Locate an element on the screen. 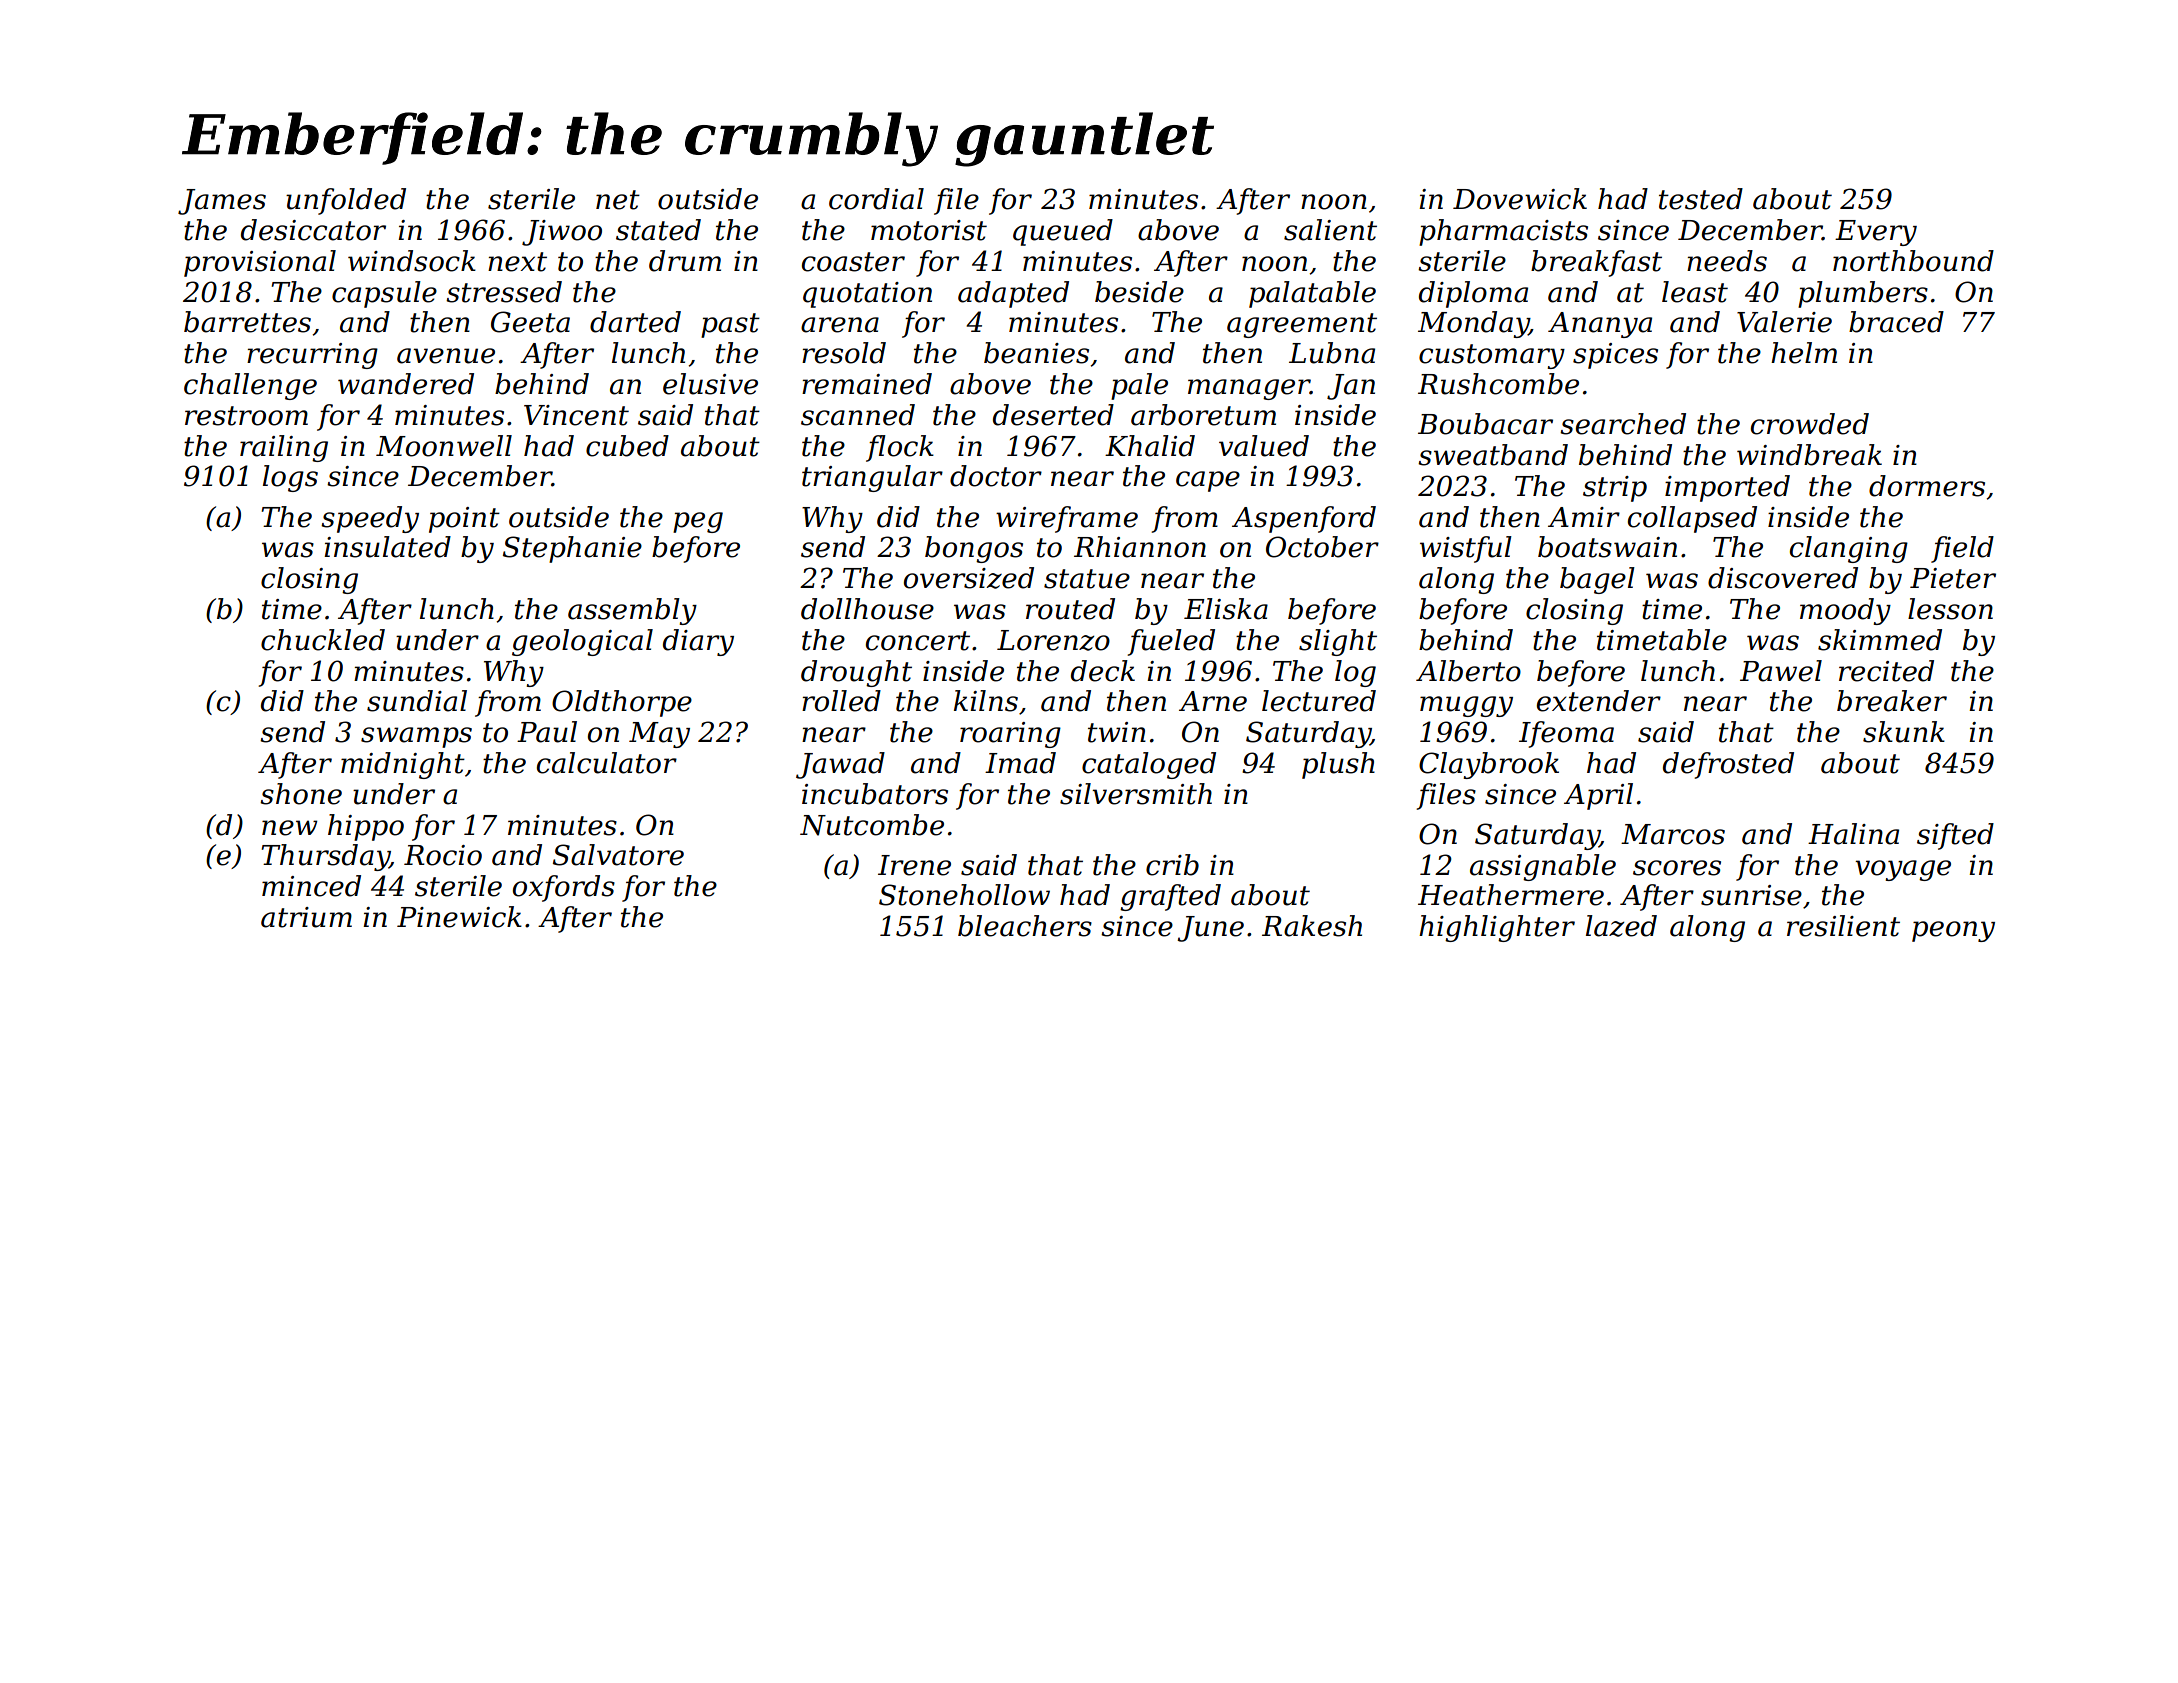 The height and width of the screenshot is (1683, 2178). insulated is located at coordinates (387, 547).
